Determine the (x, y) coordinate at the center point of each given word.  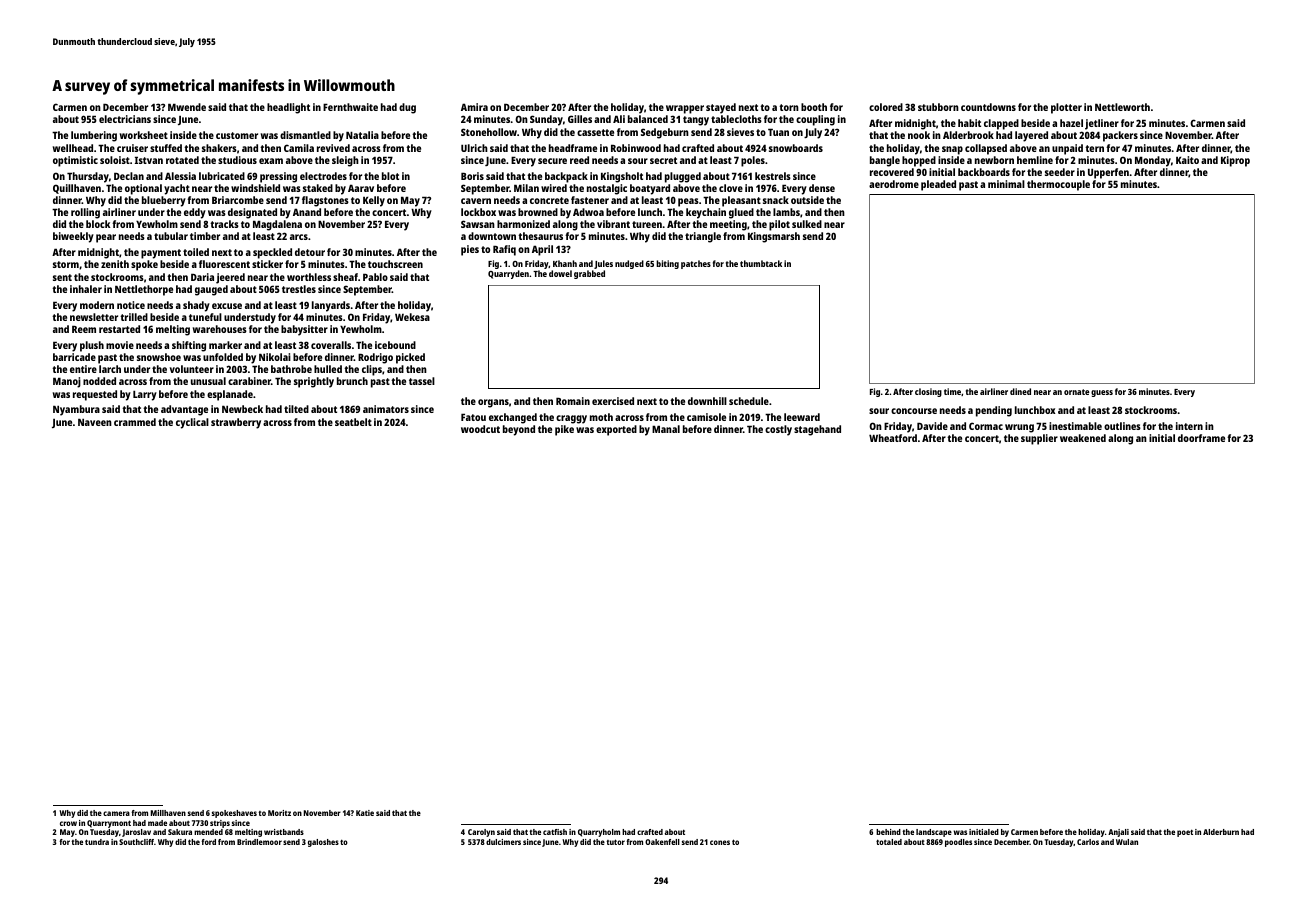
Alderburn (1221, 832)
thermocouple (1058, 185)
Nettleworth (1122, 107)
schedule (749, 401)
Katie (365, 813)
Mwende (187, 107)
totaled (889, 842)
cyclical (192, 423)
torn (789, 107)
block (98, 224)
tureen (647, 224)
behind (888, 832)
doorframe (1201, 438)
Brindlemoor (259, 842)
